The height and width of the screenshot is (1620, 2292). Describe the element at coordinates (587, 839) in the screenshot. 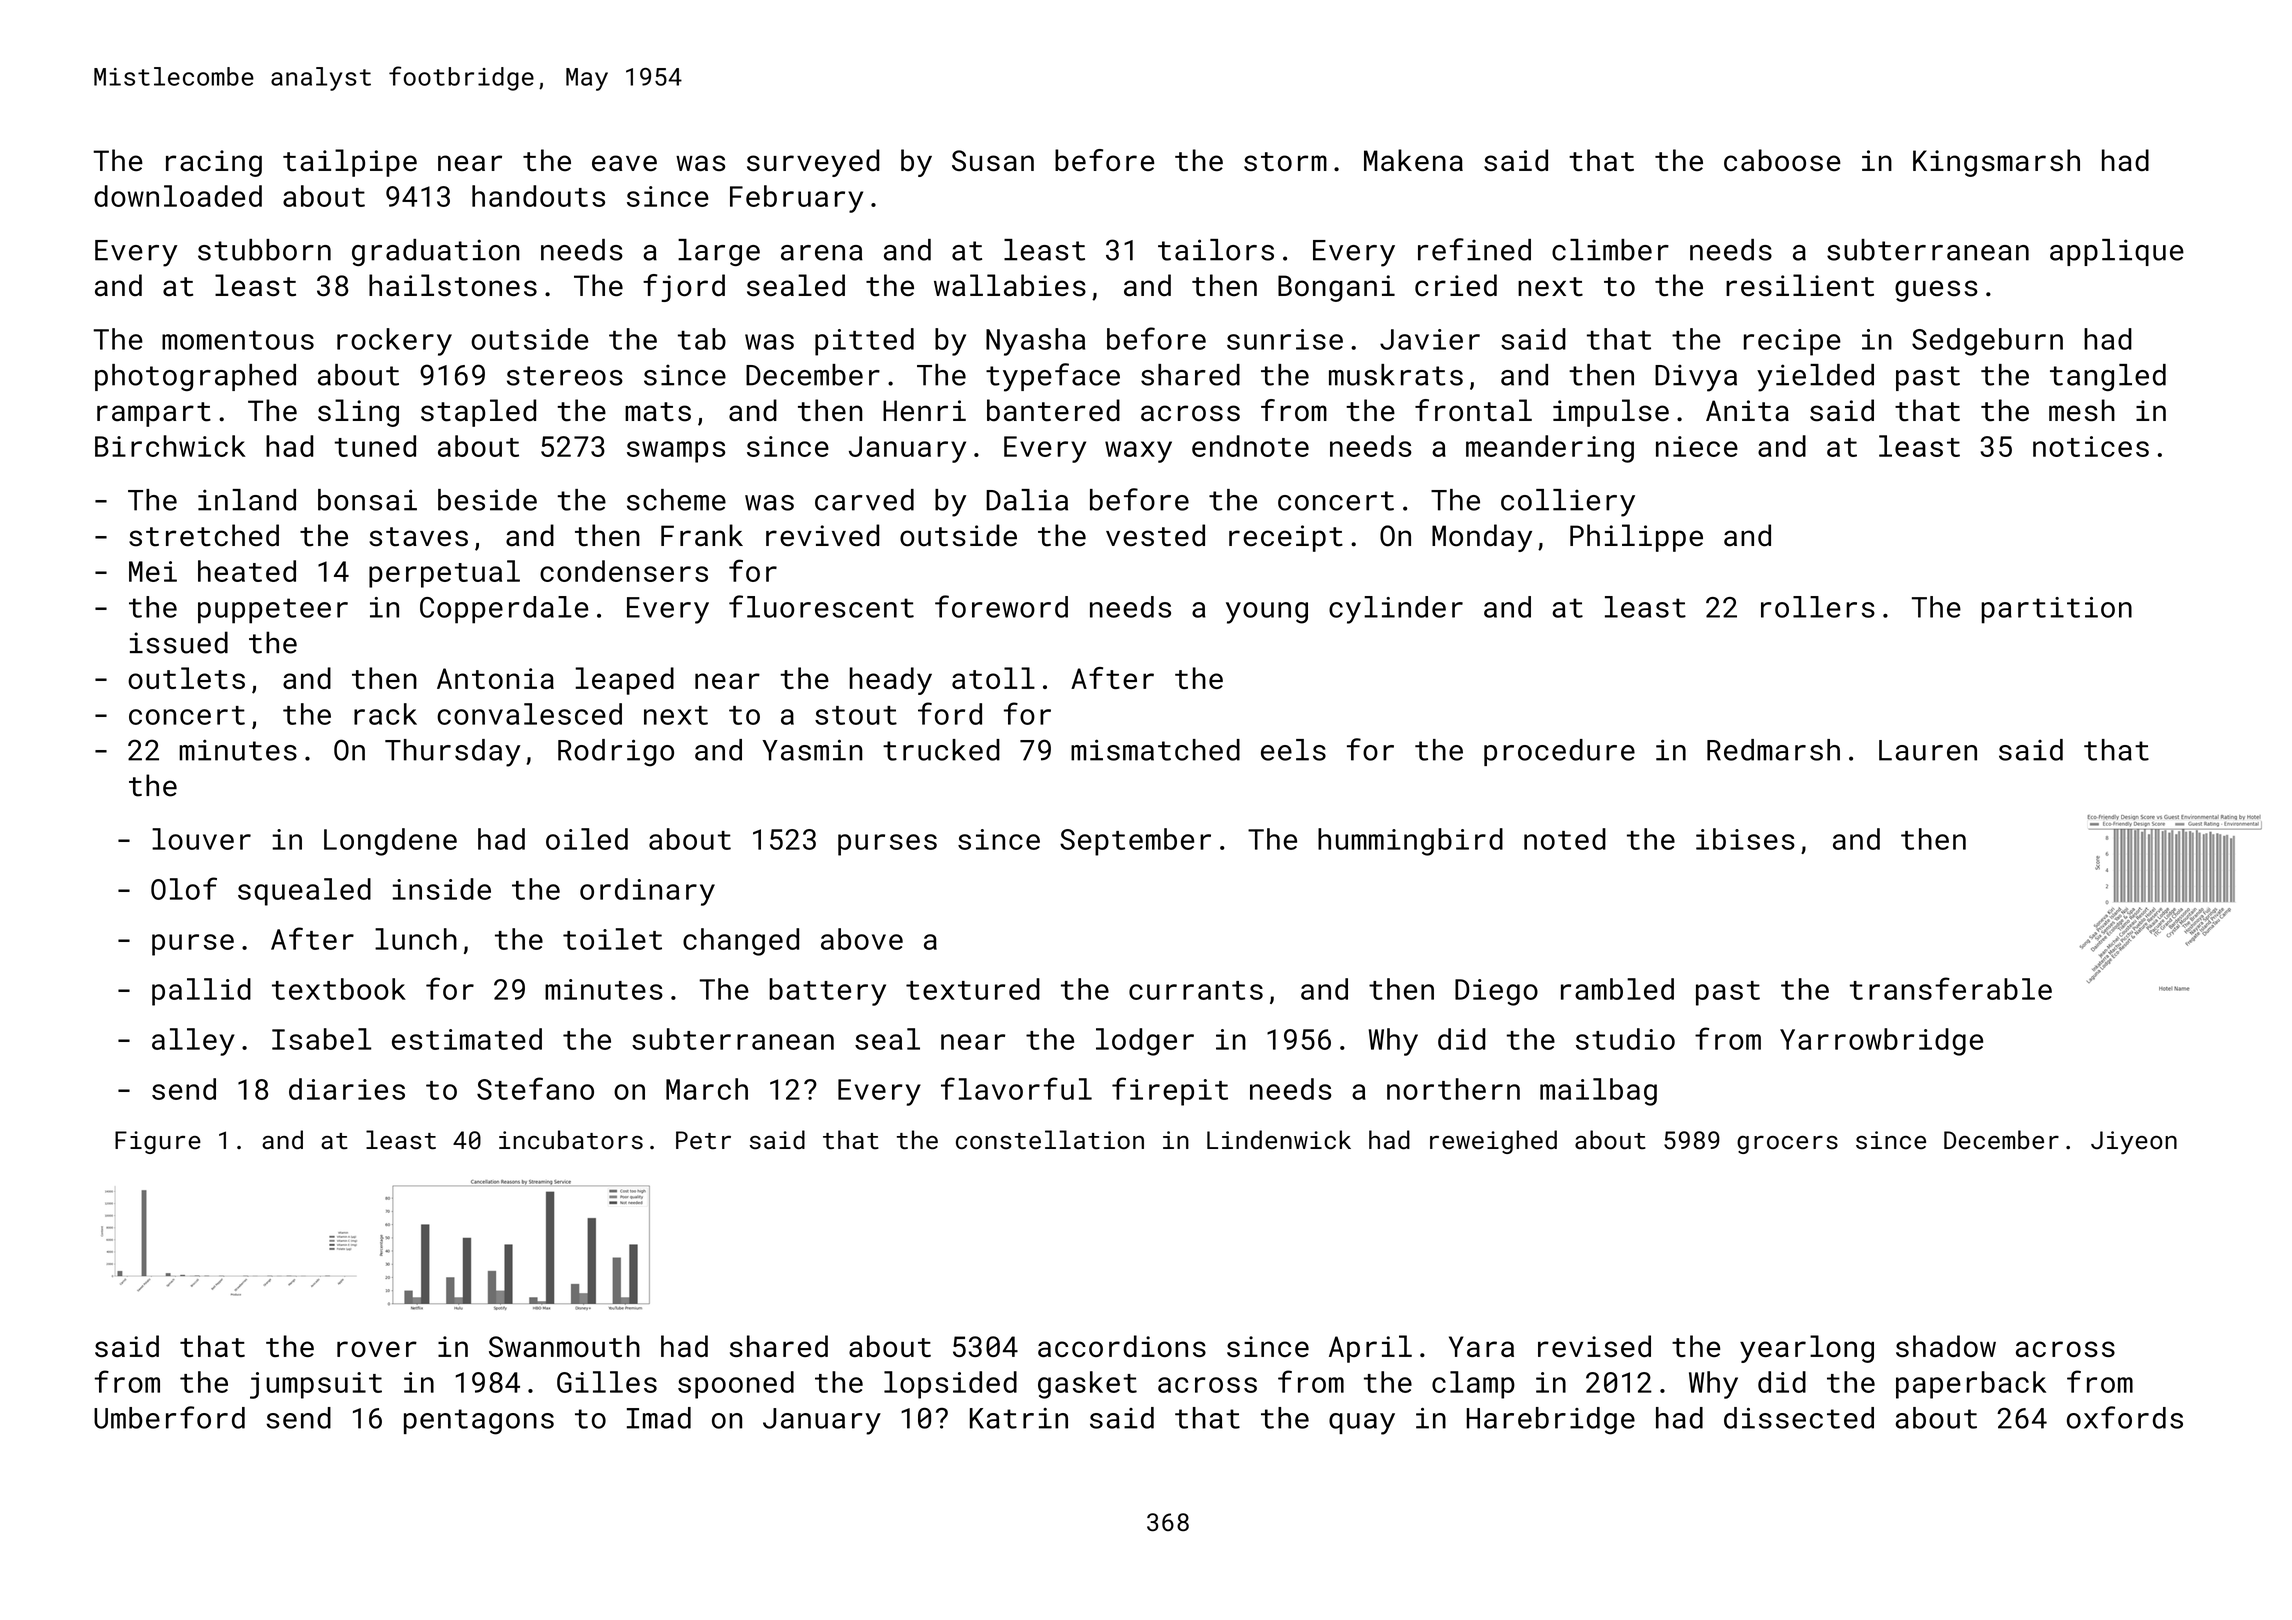

I see `oiled` at that location.
